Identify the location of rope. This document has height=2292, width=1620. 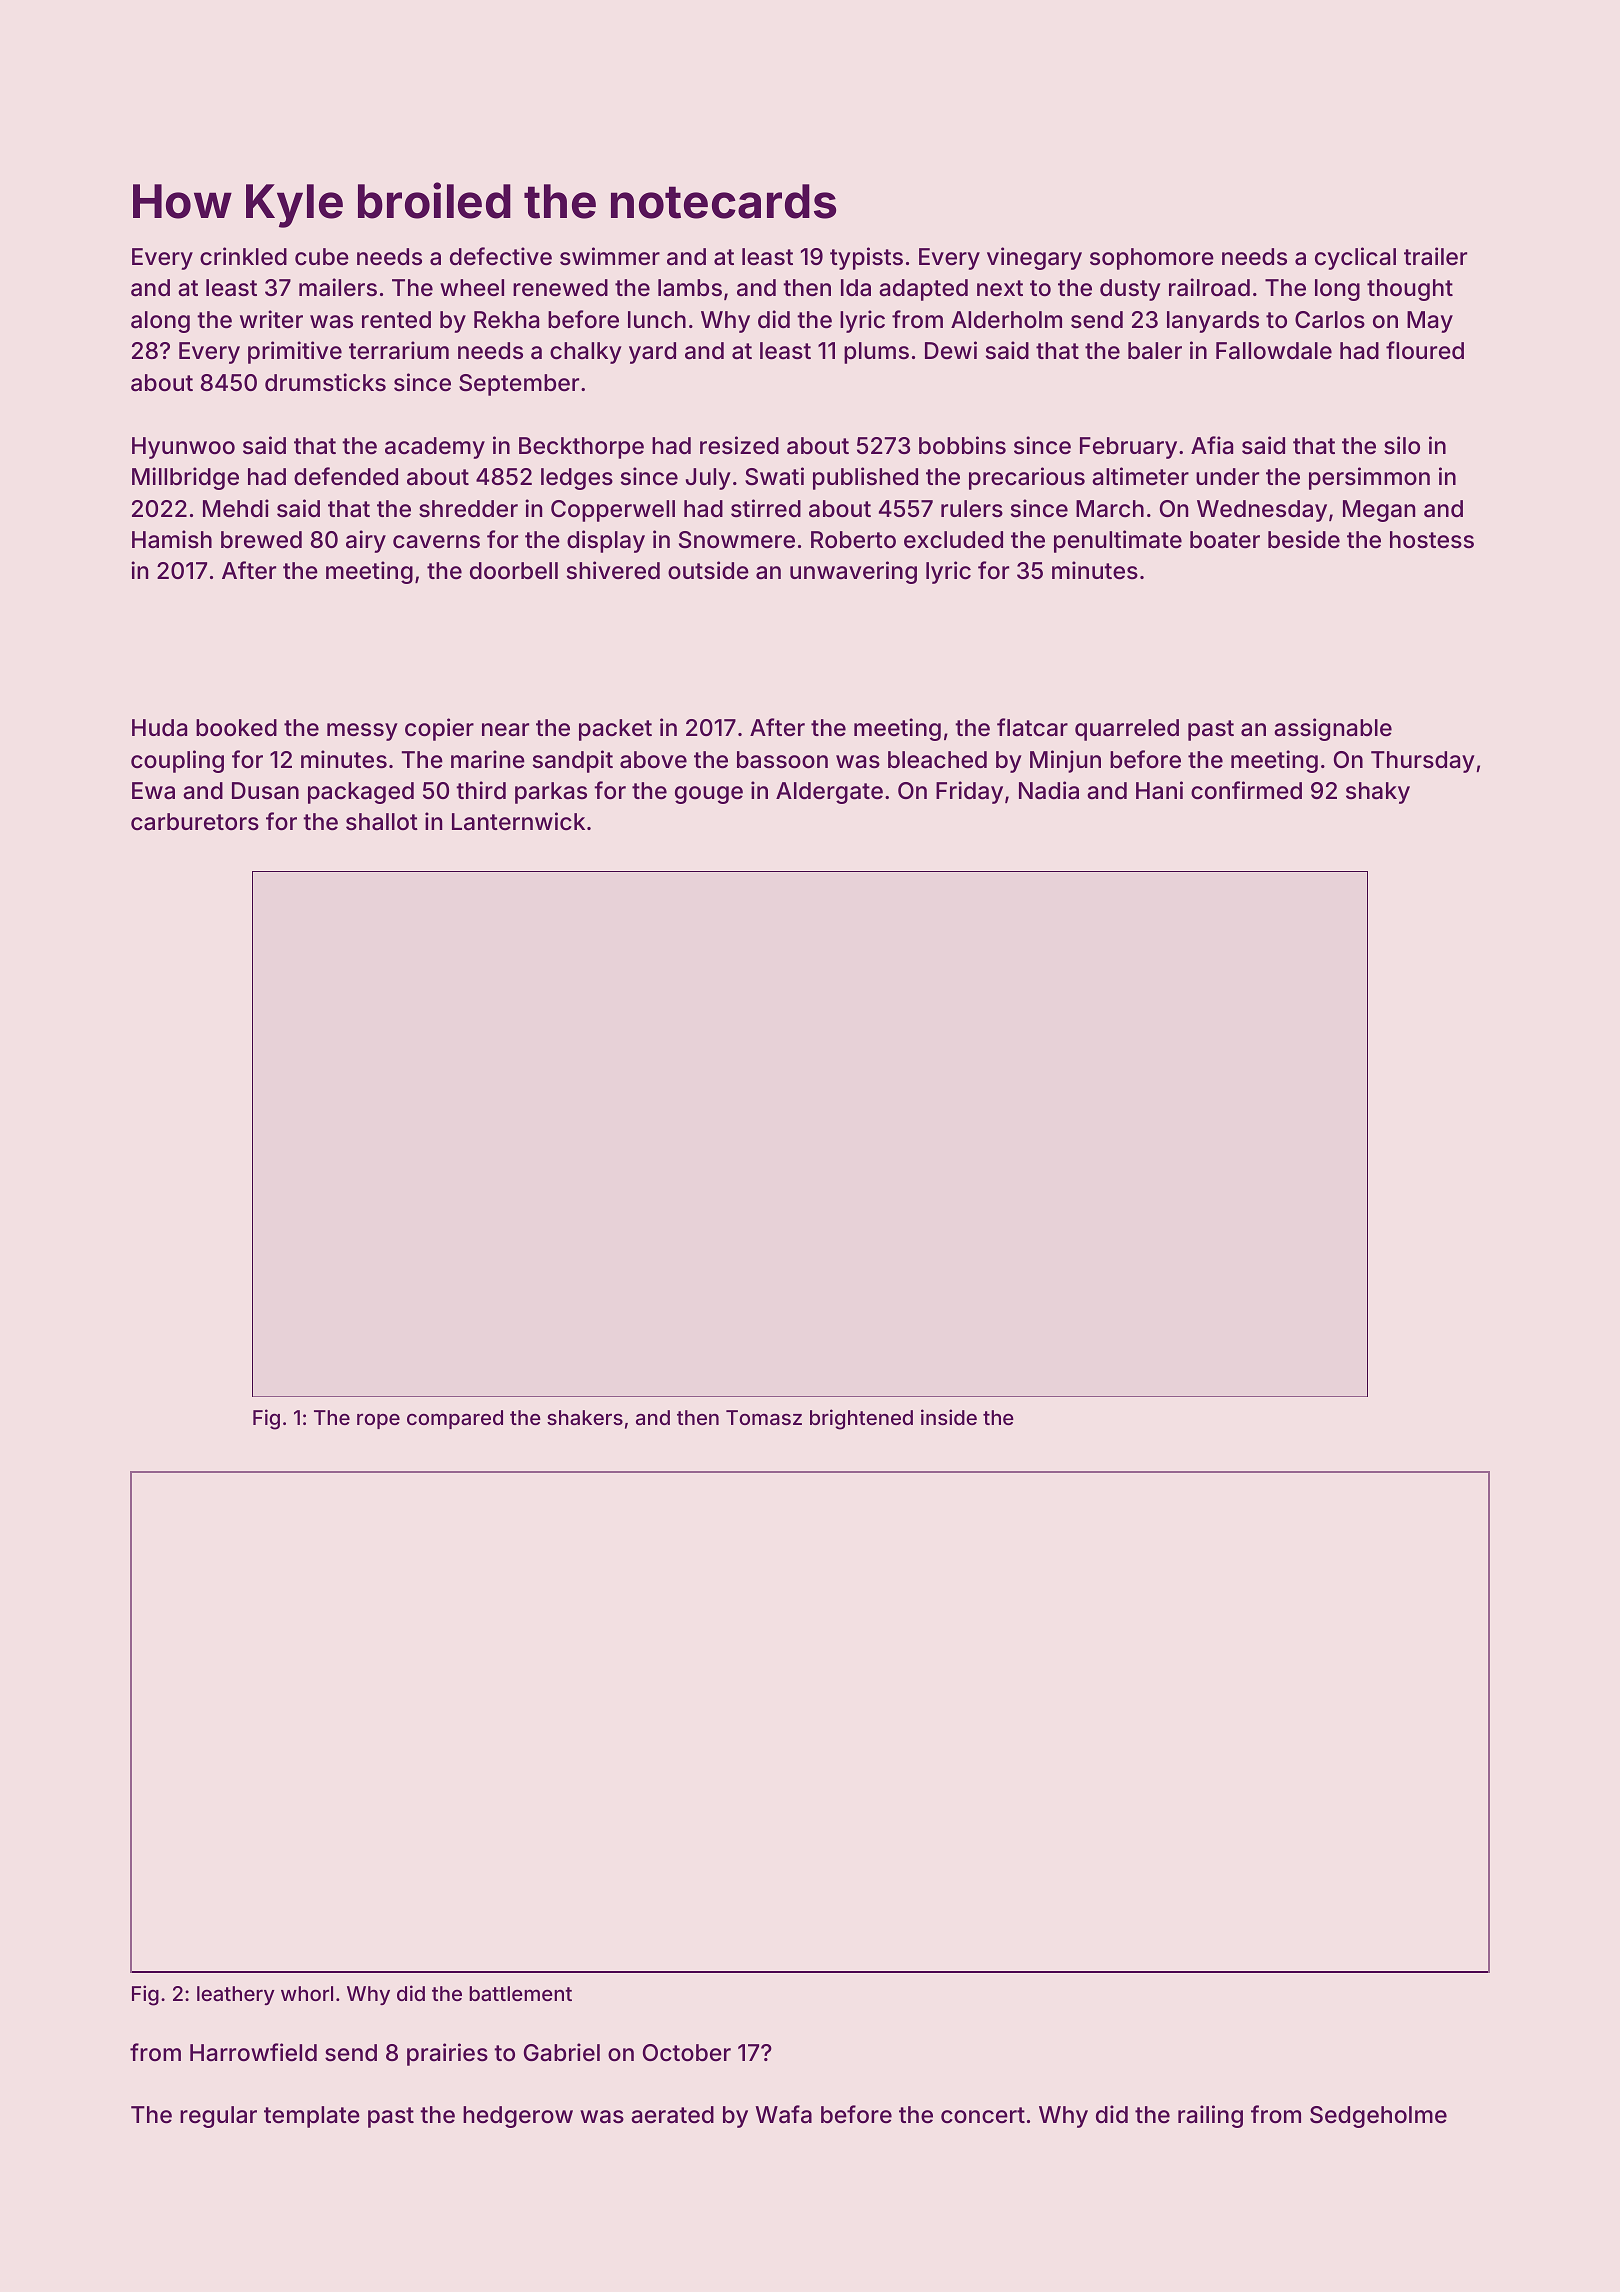
(378, 1421).
